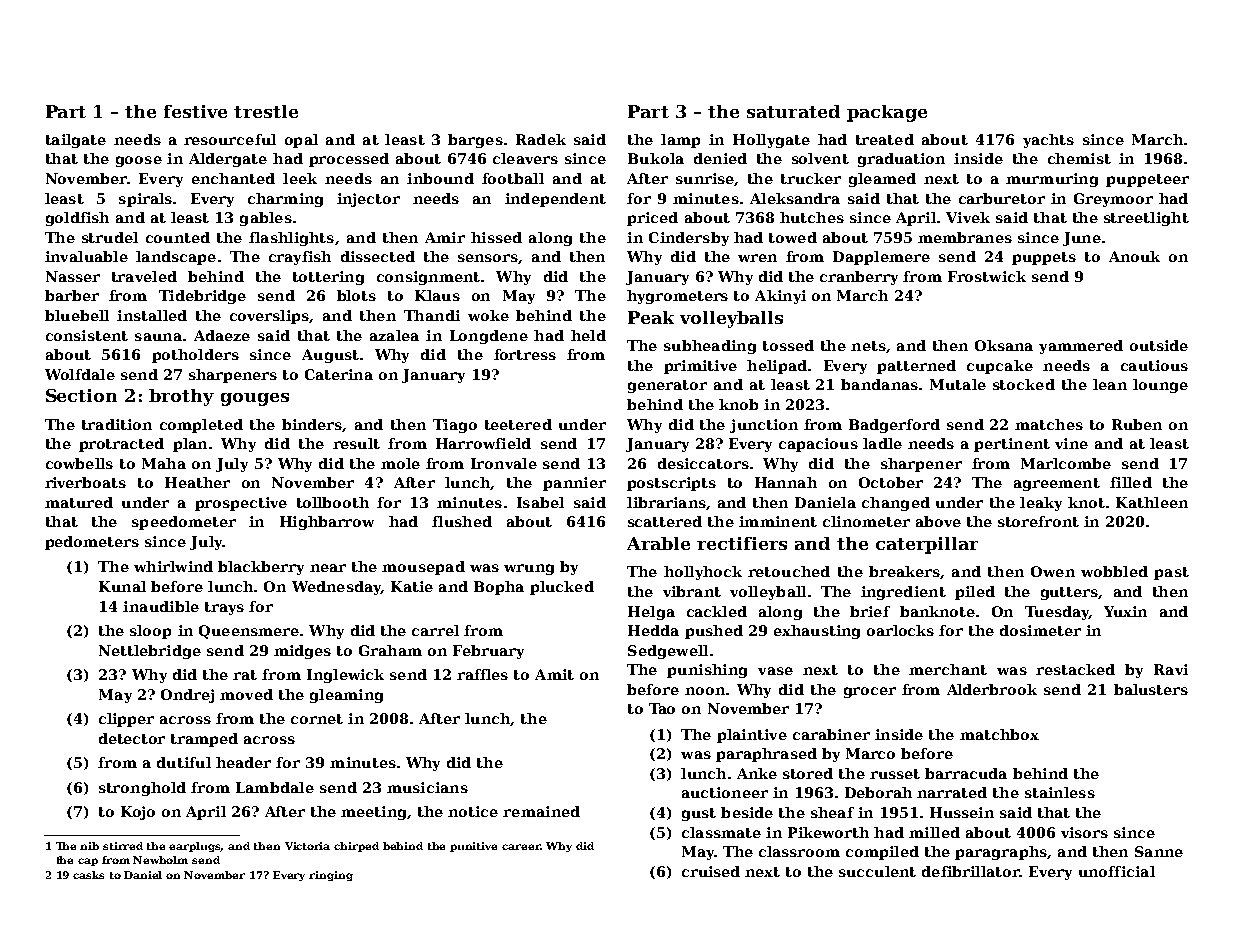 The height and width of the screenshot is (952, 1233). What do you see at coordinates (1134, 256) in the screenshot?
I see `Anouk` at bounding box center [1134, 256].
